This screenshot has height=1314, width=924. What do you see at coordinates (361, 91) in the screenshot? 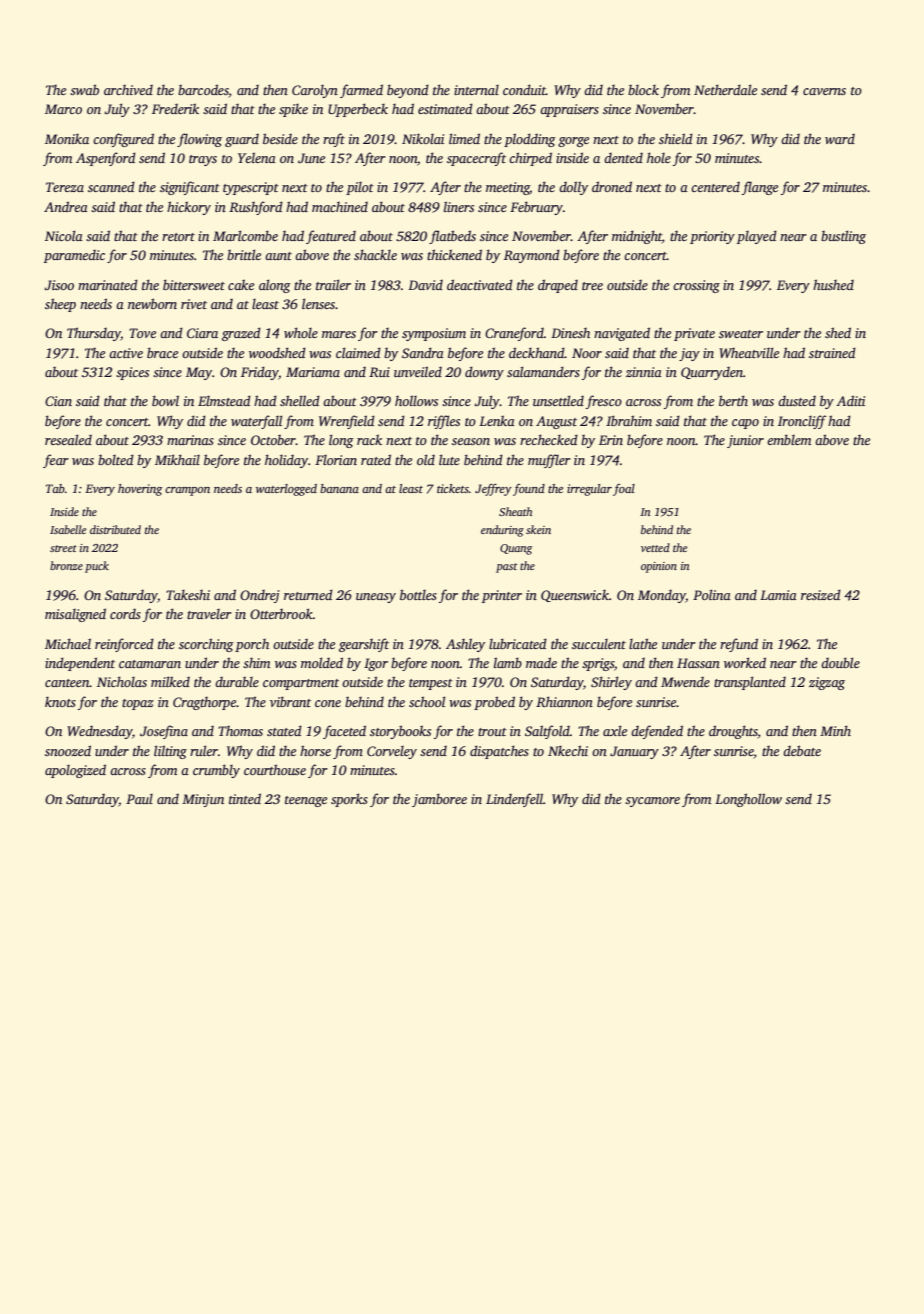
I see `farmed` at bounding box center [361, 91].
